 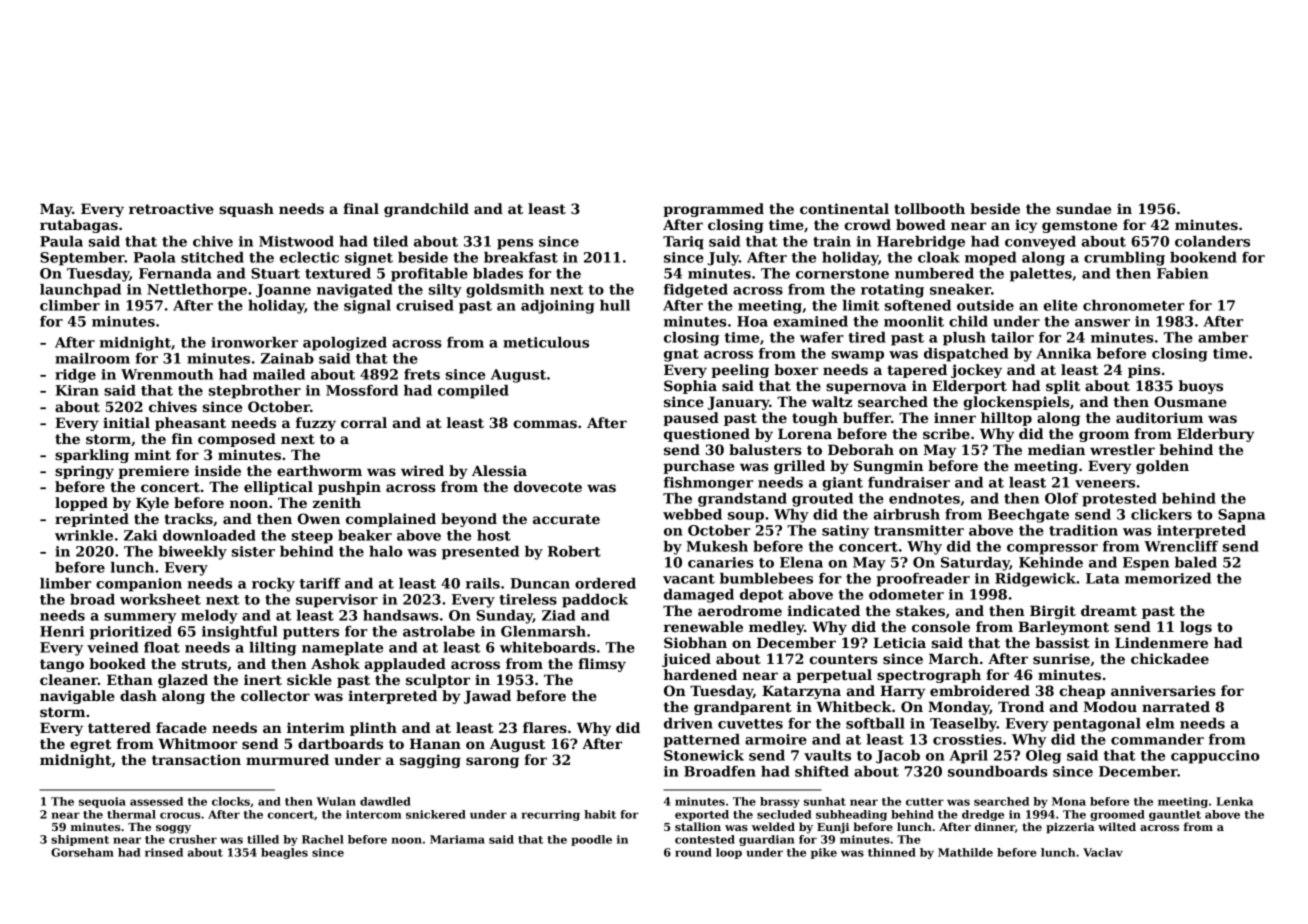 What do you see at coordinates (197, 291) in the screenshot?
I see `Nettlethorpe` at bounding box center [197, 291].
